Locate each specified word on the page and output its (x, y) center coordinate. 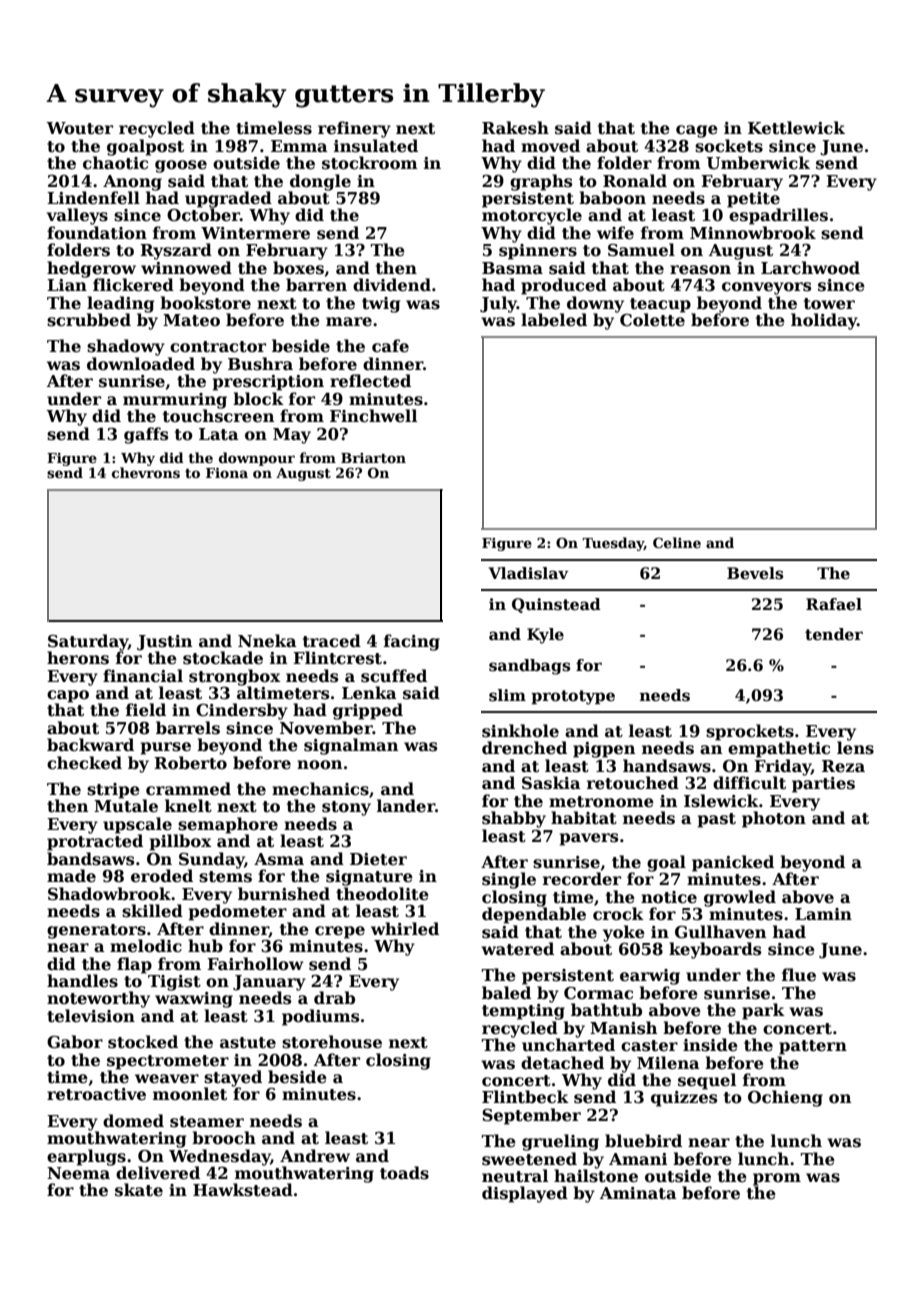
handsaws (667, 766)
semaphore (228, 825)
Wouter (80, 128)
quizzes (684, 1099)
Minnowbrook (753, 233)
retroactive (96, 1094)
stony (346, 808)
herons (78, 658)
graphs (541, 182)
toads (404, 1173)
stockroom (370, 163)
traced (332, 641)
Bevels (755, 573)
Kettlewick (796, 128)
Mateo (191, 320)
